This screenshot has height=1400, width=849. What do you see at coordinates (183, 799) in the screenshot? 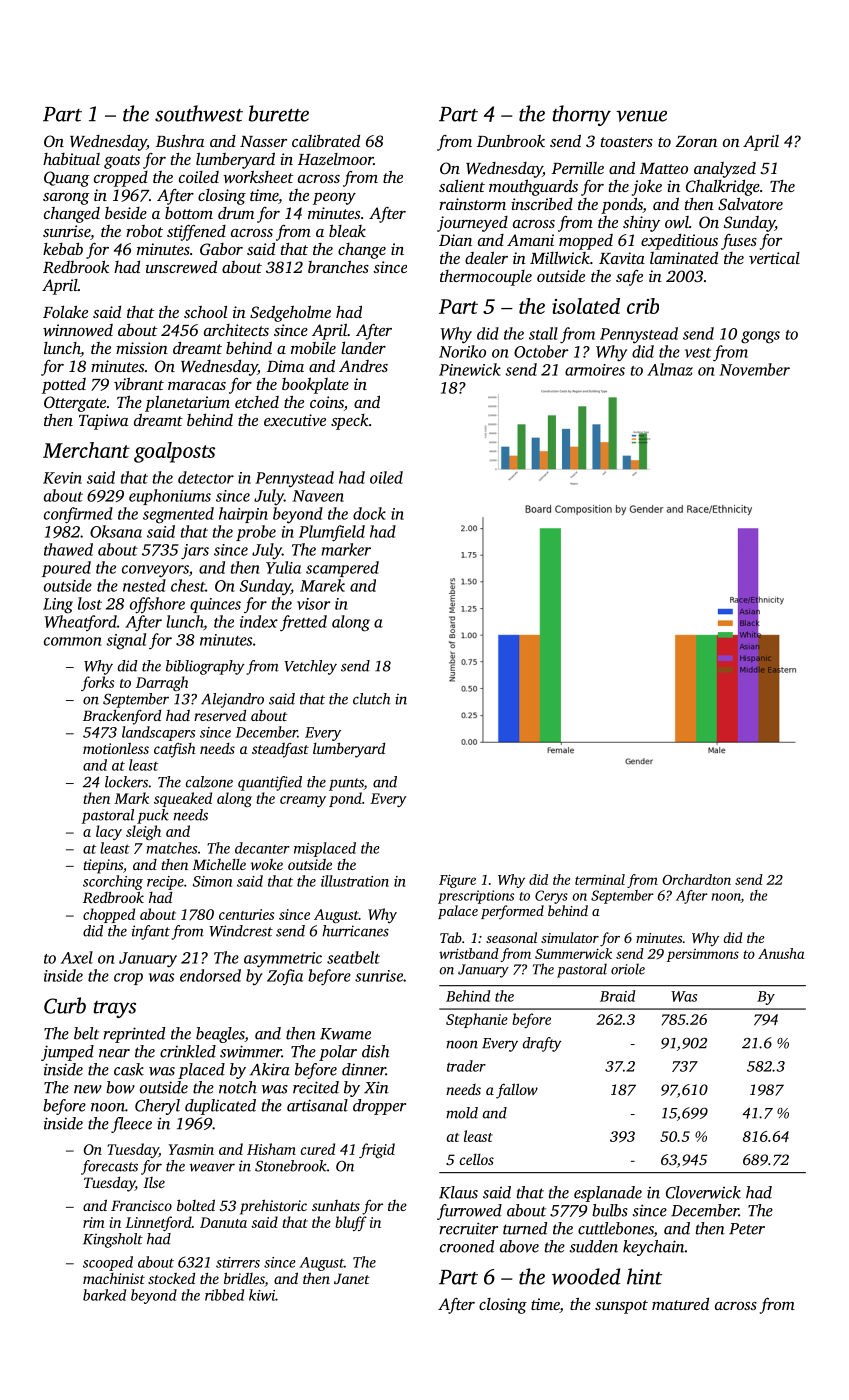
I see `squeaked` at bounding box center [183, 799].
